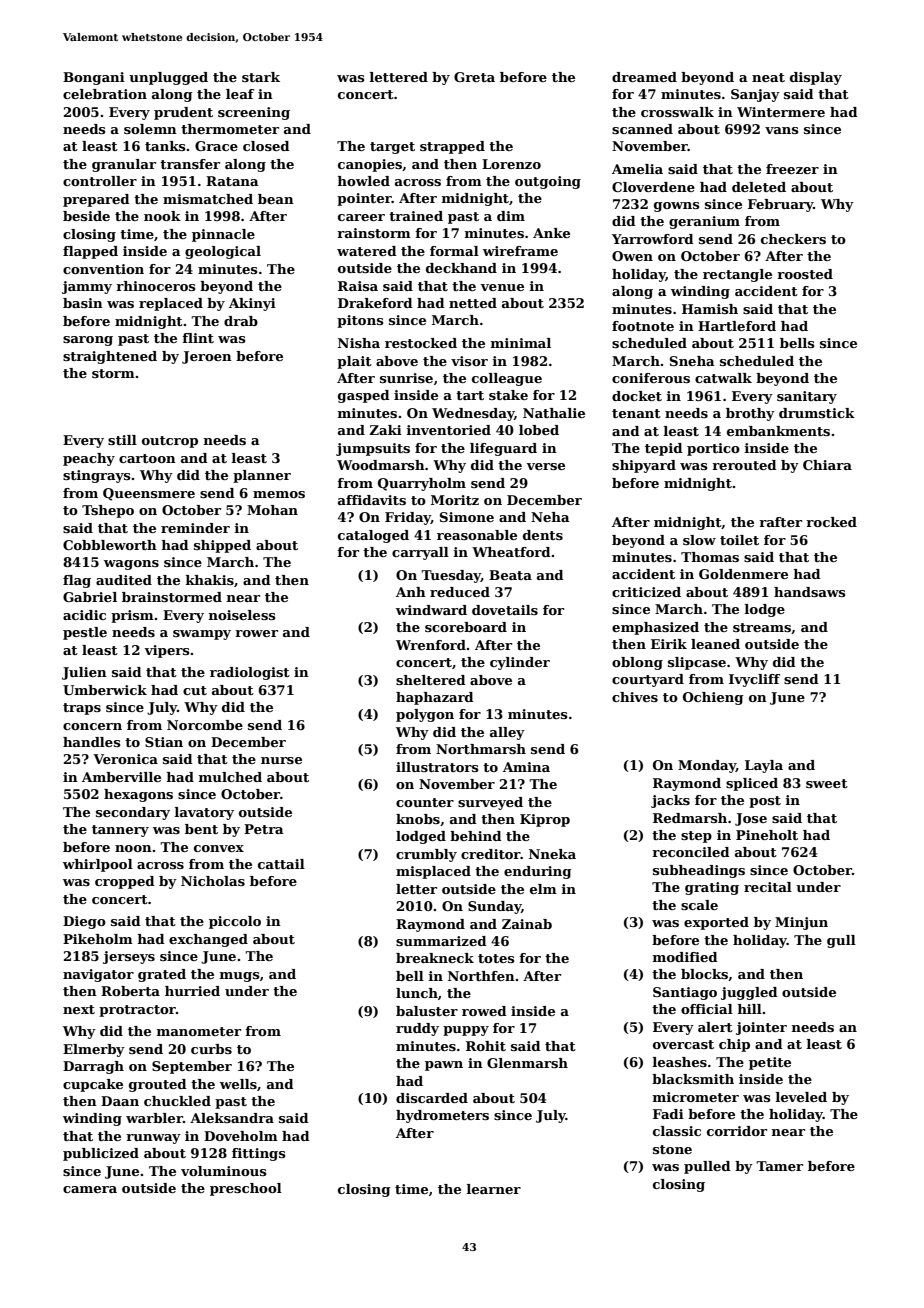  I want to click on display, so click(816, 78).
